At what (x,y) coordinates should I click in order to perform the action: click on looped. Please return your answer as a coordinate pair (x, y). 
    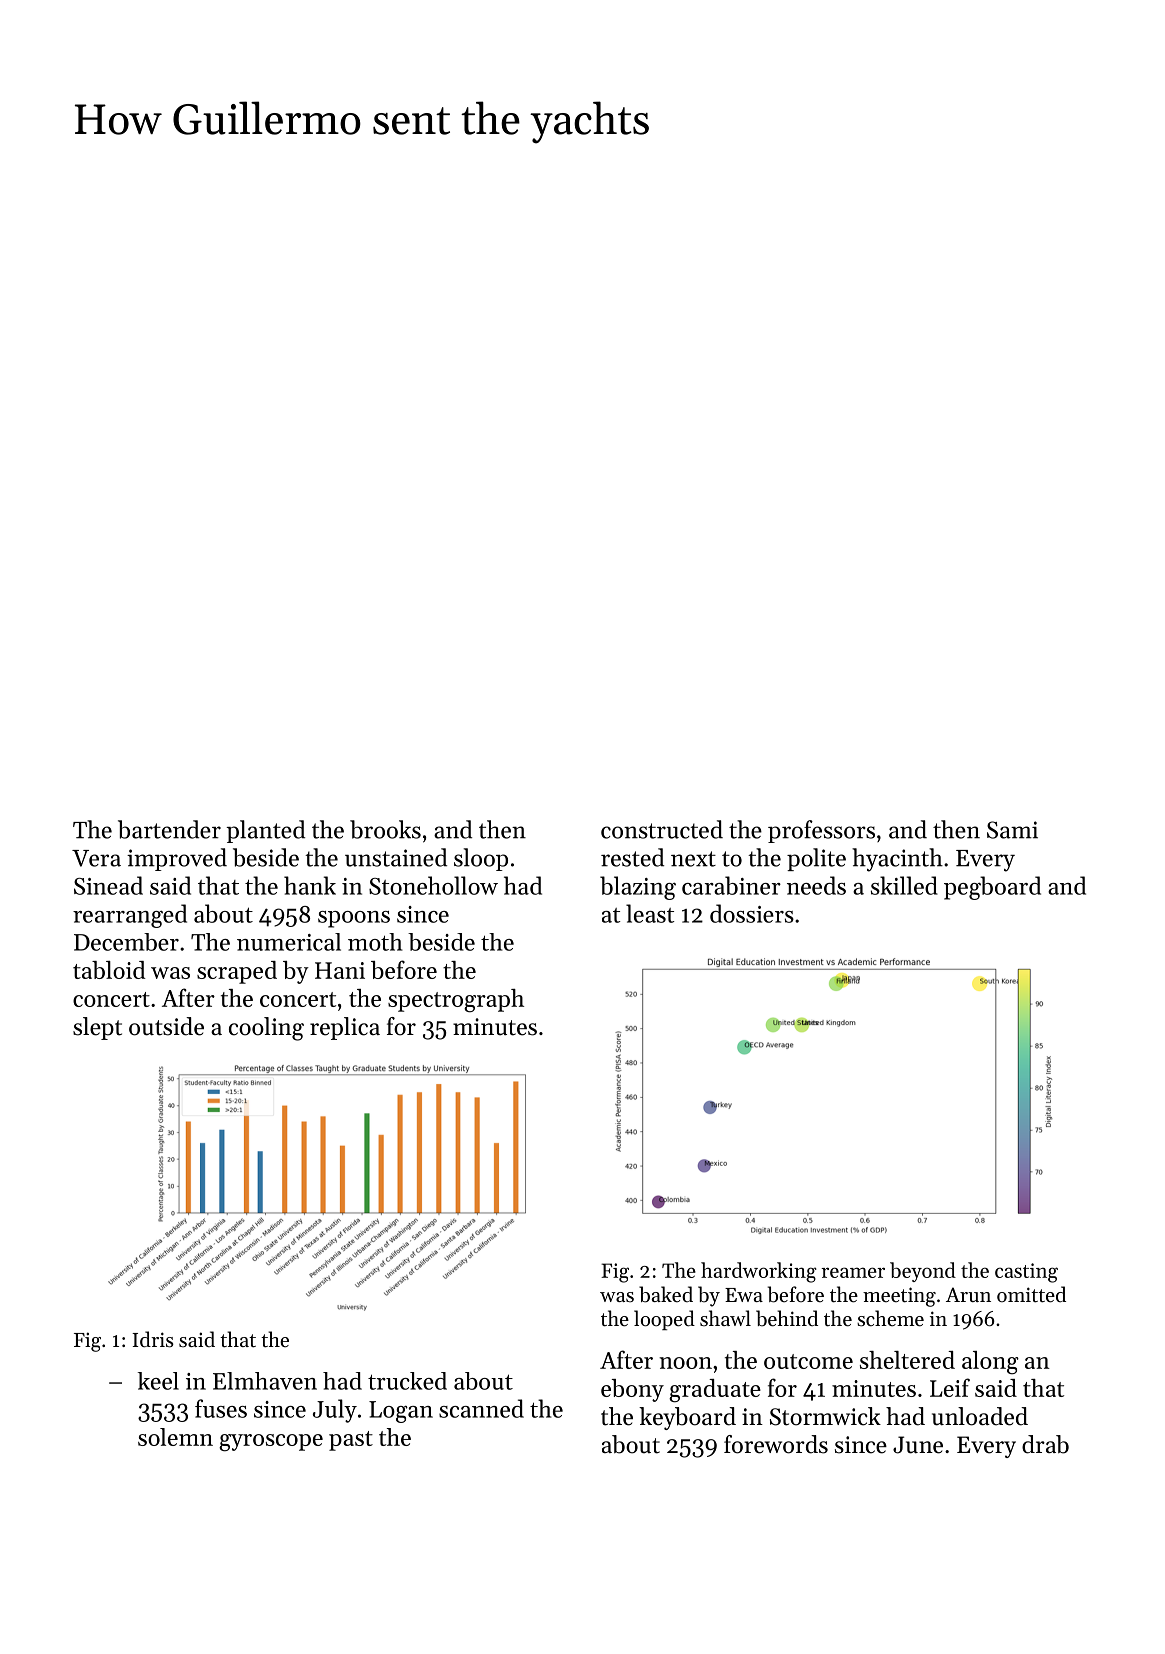
    Looking at the image, I should click on (664, 1320).
